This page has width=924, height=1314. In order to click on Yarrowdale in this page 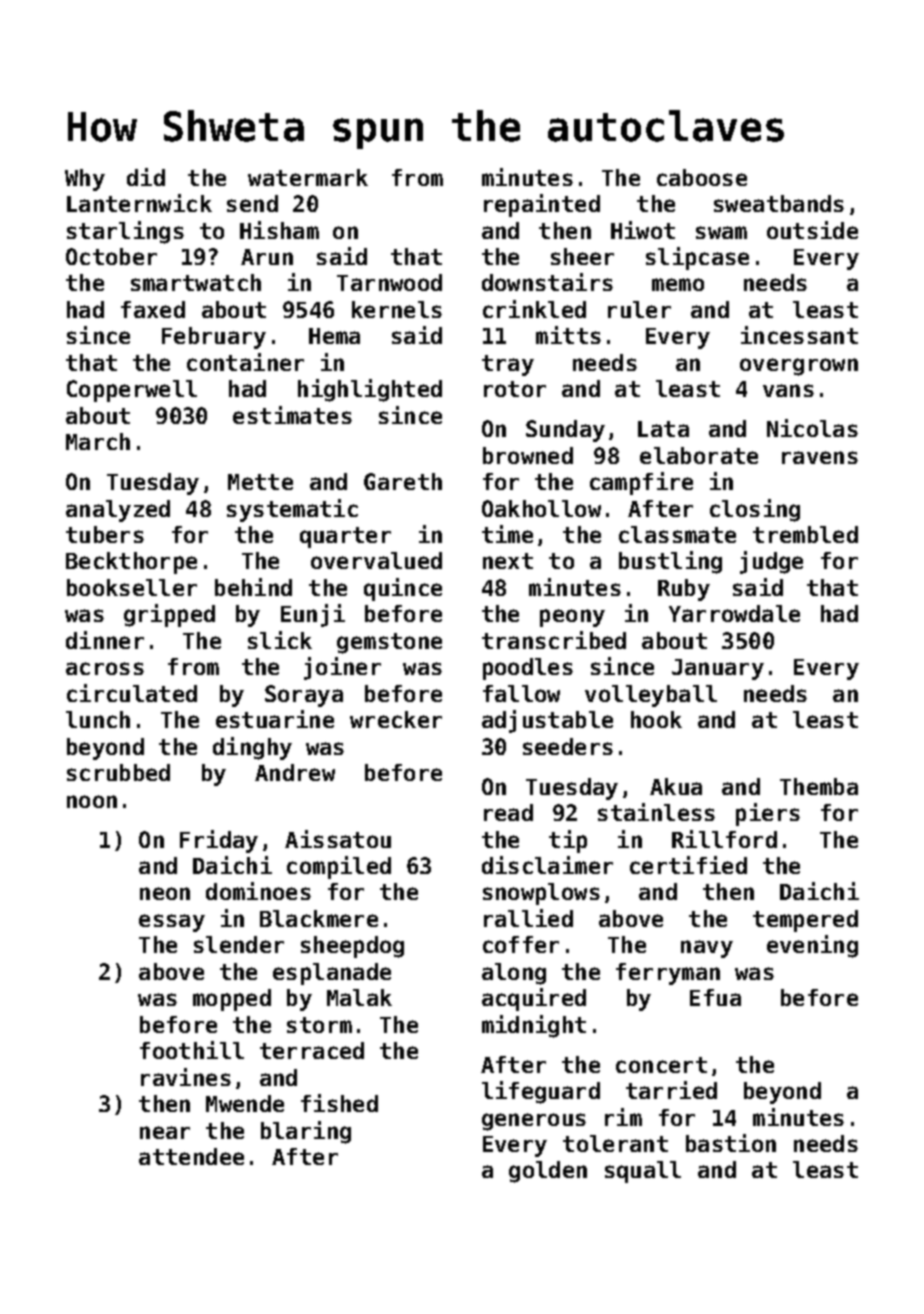, I will do `click(734, 613)`.
